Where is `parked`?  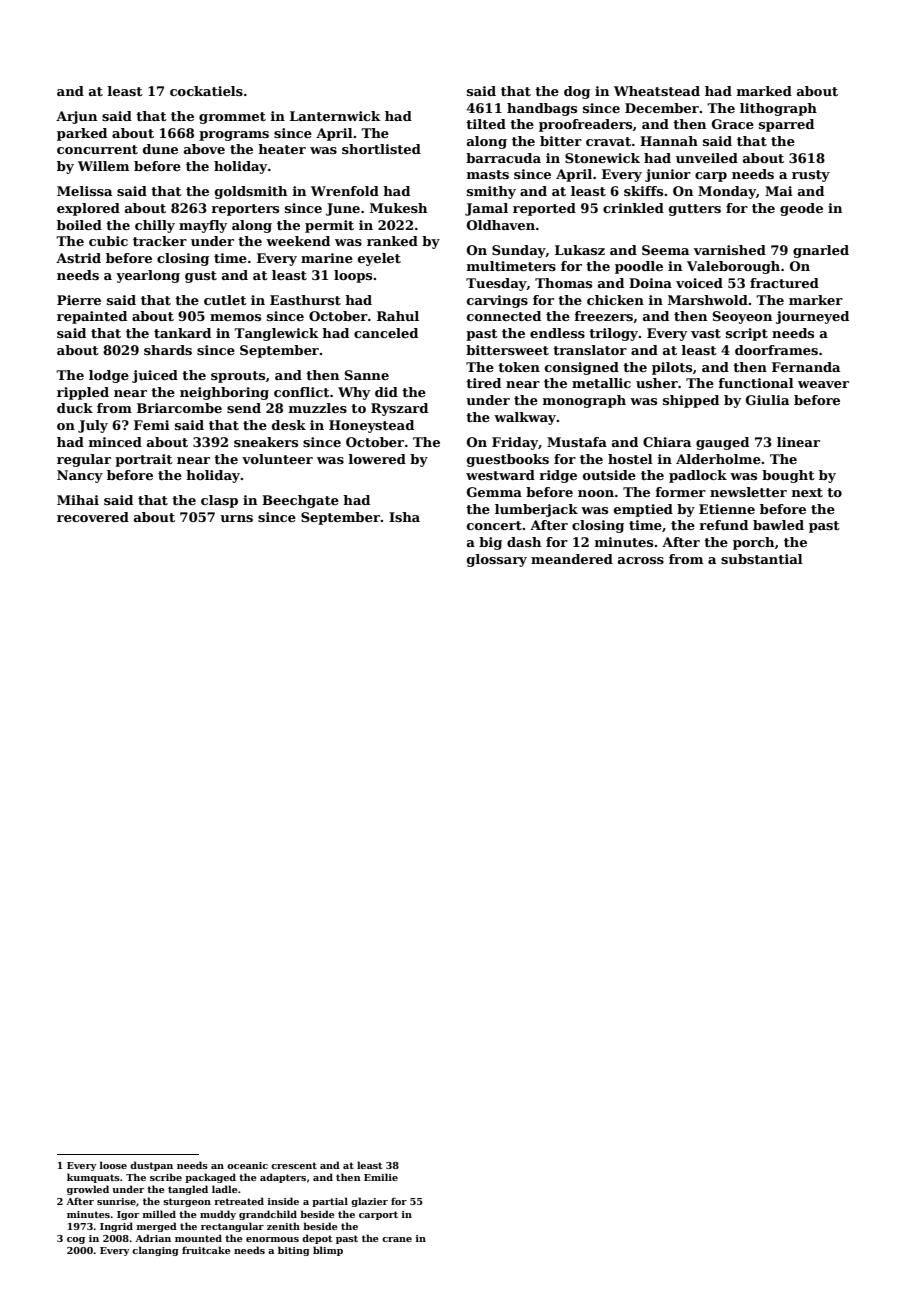 parked is located at coordinates (82, 134).
